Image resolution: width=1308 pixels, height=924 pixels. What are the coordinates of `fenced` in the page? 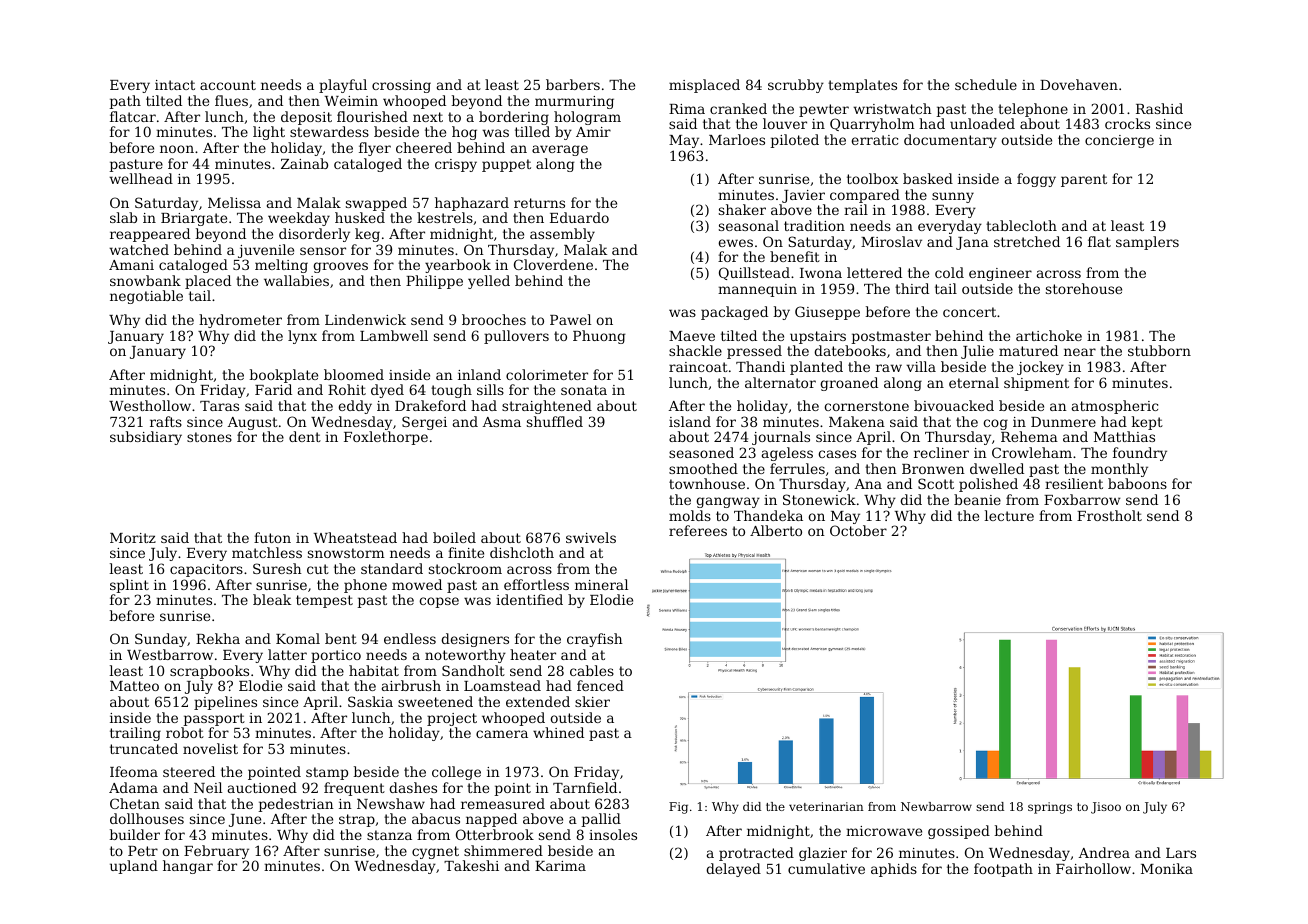 It's located at (600, 685).
